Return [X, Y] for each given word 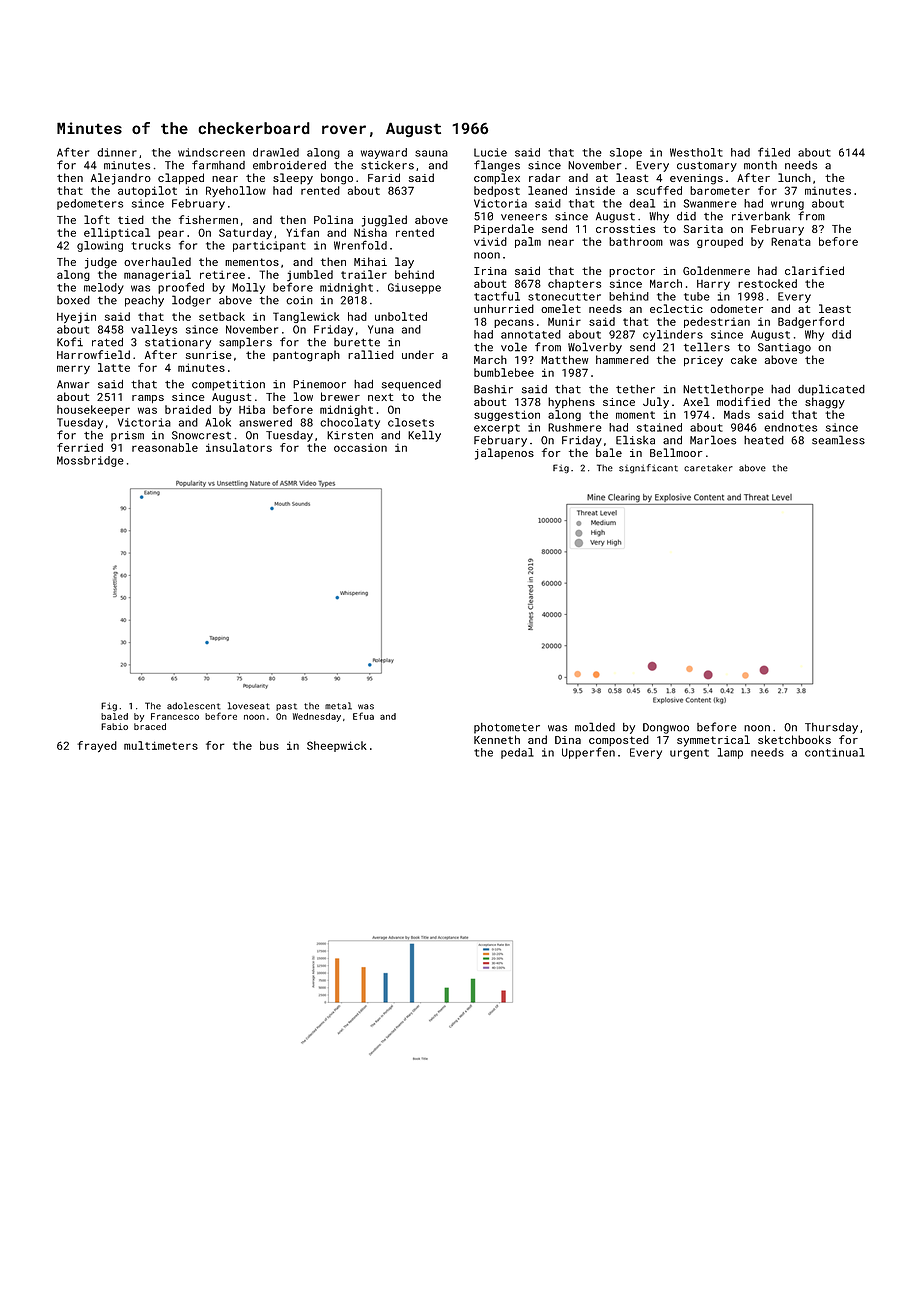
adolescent [194, 706]
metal [338, 706]
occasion [360, 447]
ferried [80, 447]
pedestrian [717, 322]
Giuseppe [414, 288]
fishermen [208, 219]
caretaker [708, 468]
